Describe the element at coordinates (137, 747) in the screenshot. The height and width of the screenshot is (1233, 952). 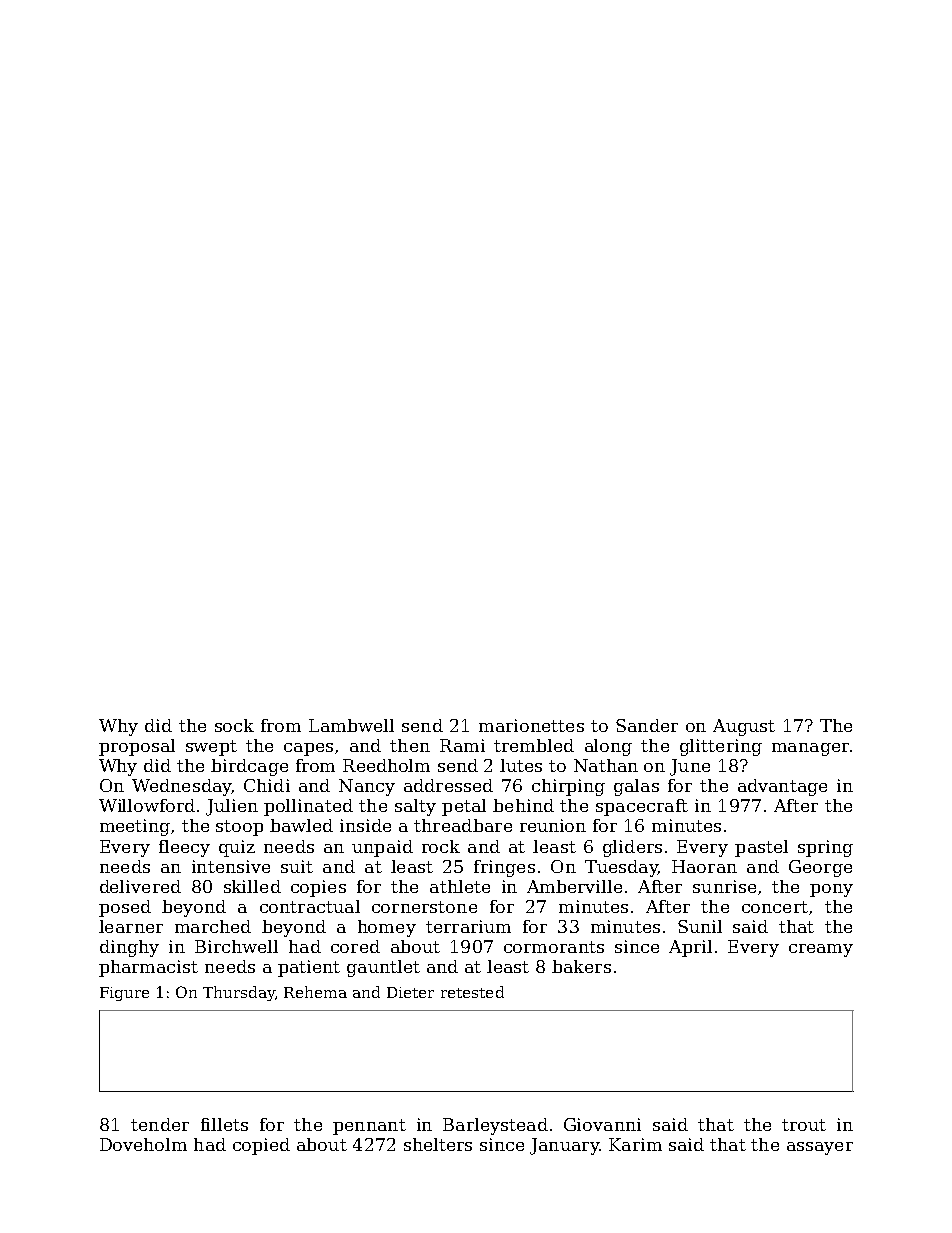
I see `proposal` at that location.
